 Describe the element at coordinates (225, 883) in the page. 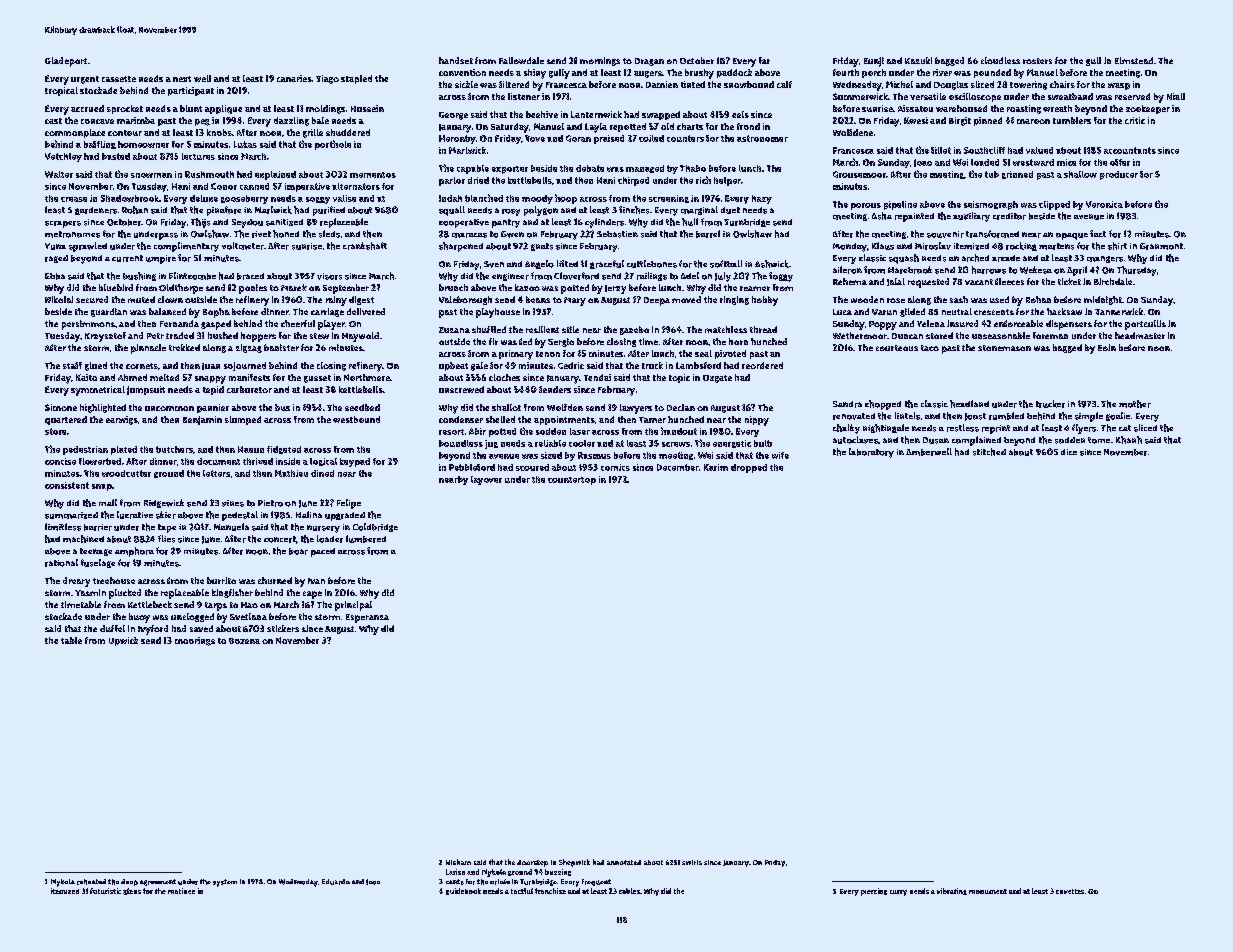

I see `system` at that location.
